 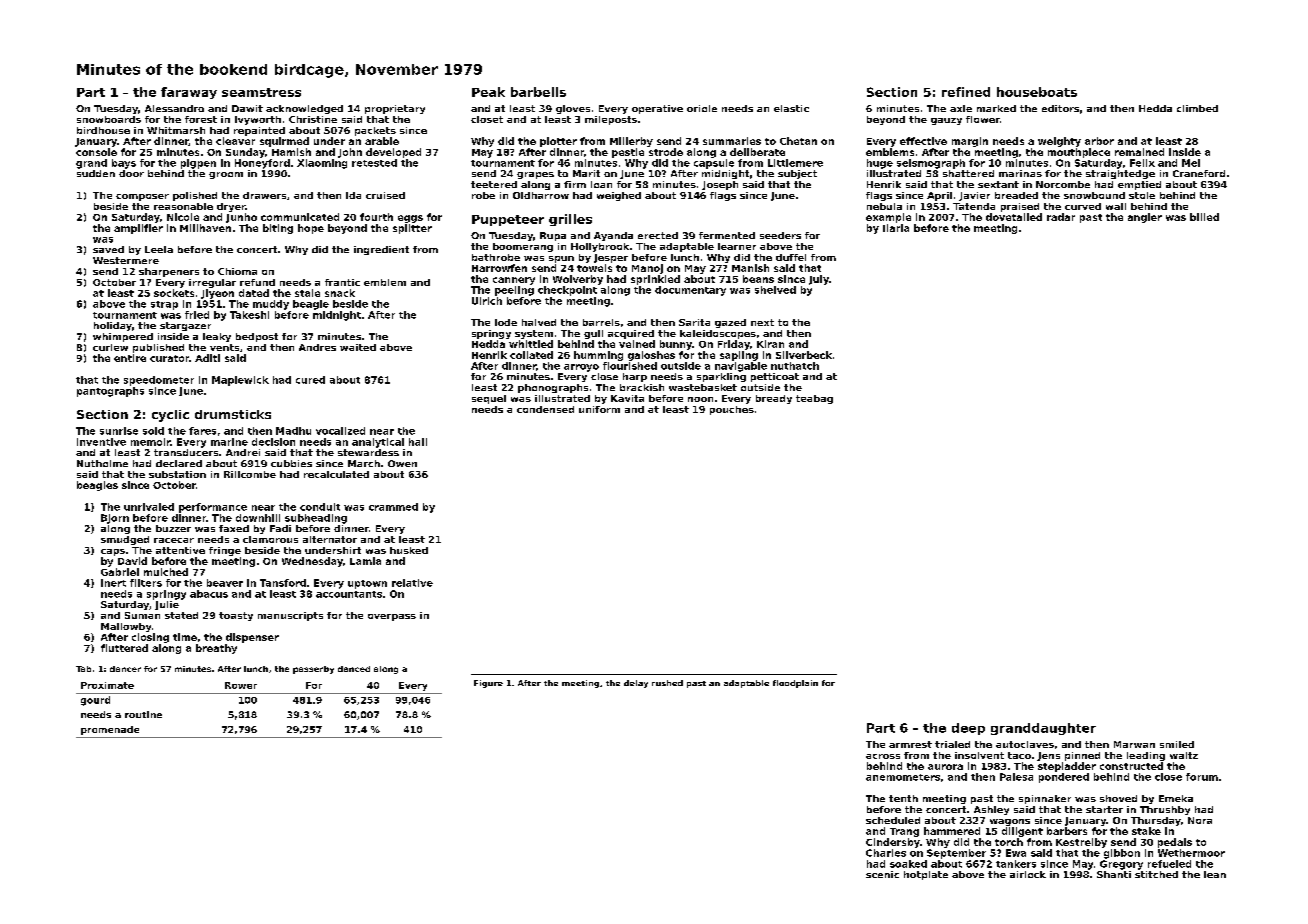 What do you see at coordinates (1037, 92) in the image?
I see `houseboats` at bounding box center [1037, 92].
